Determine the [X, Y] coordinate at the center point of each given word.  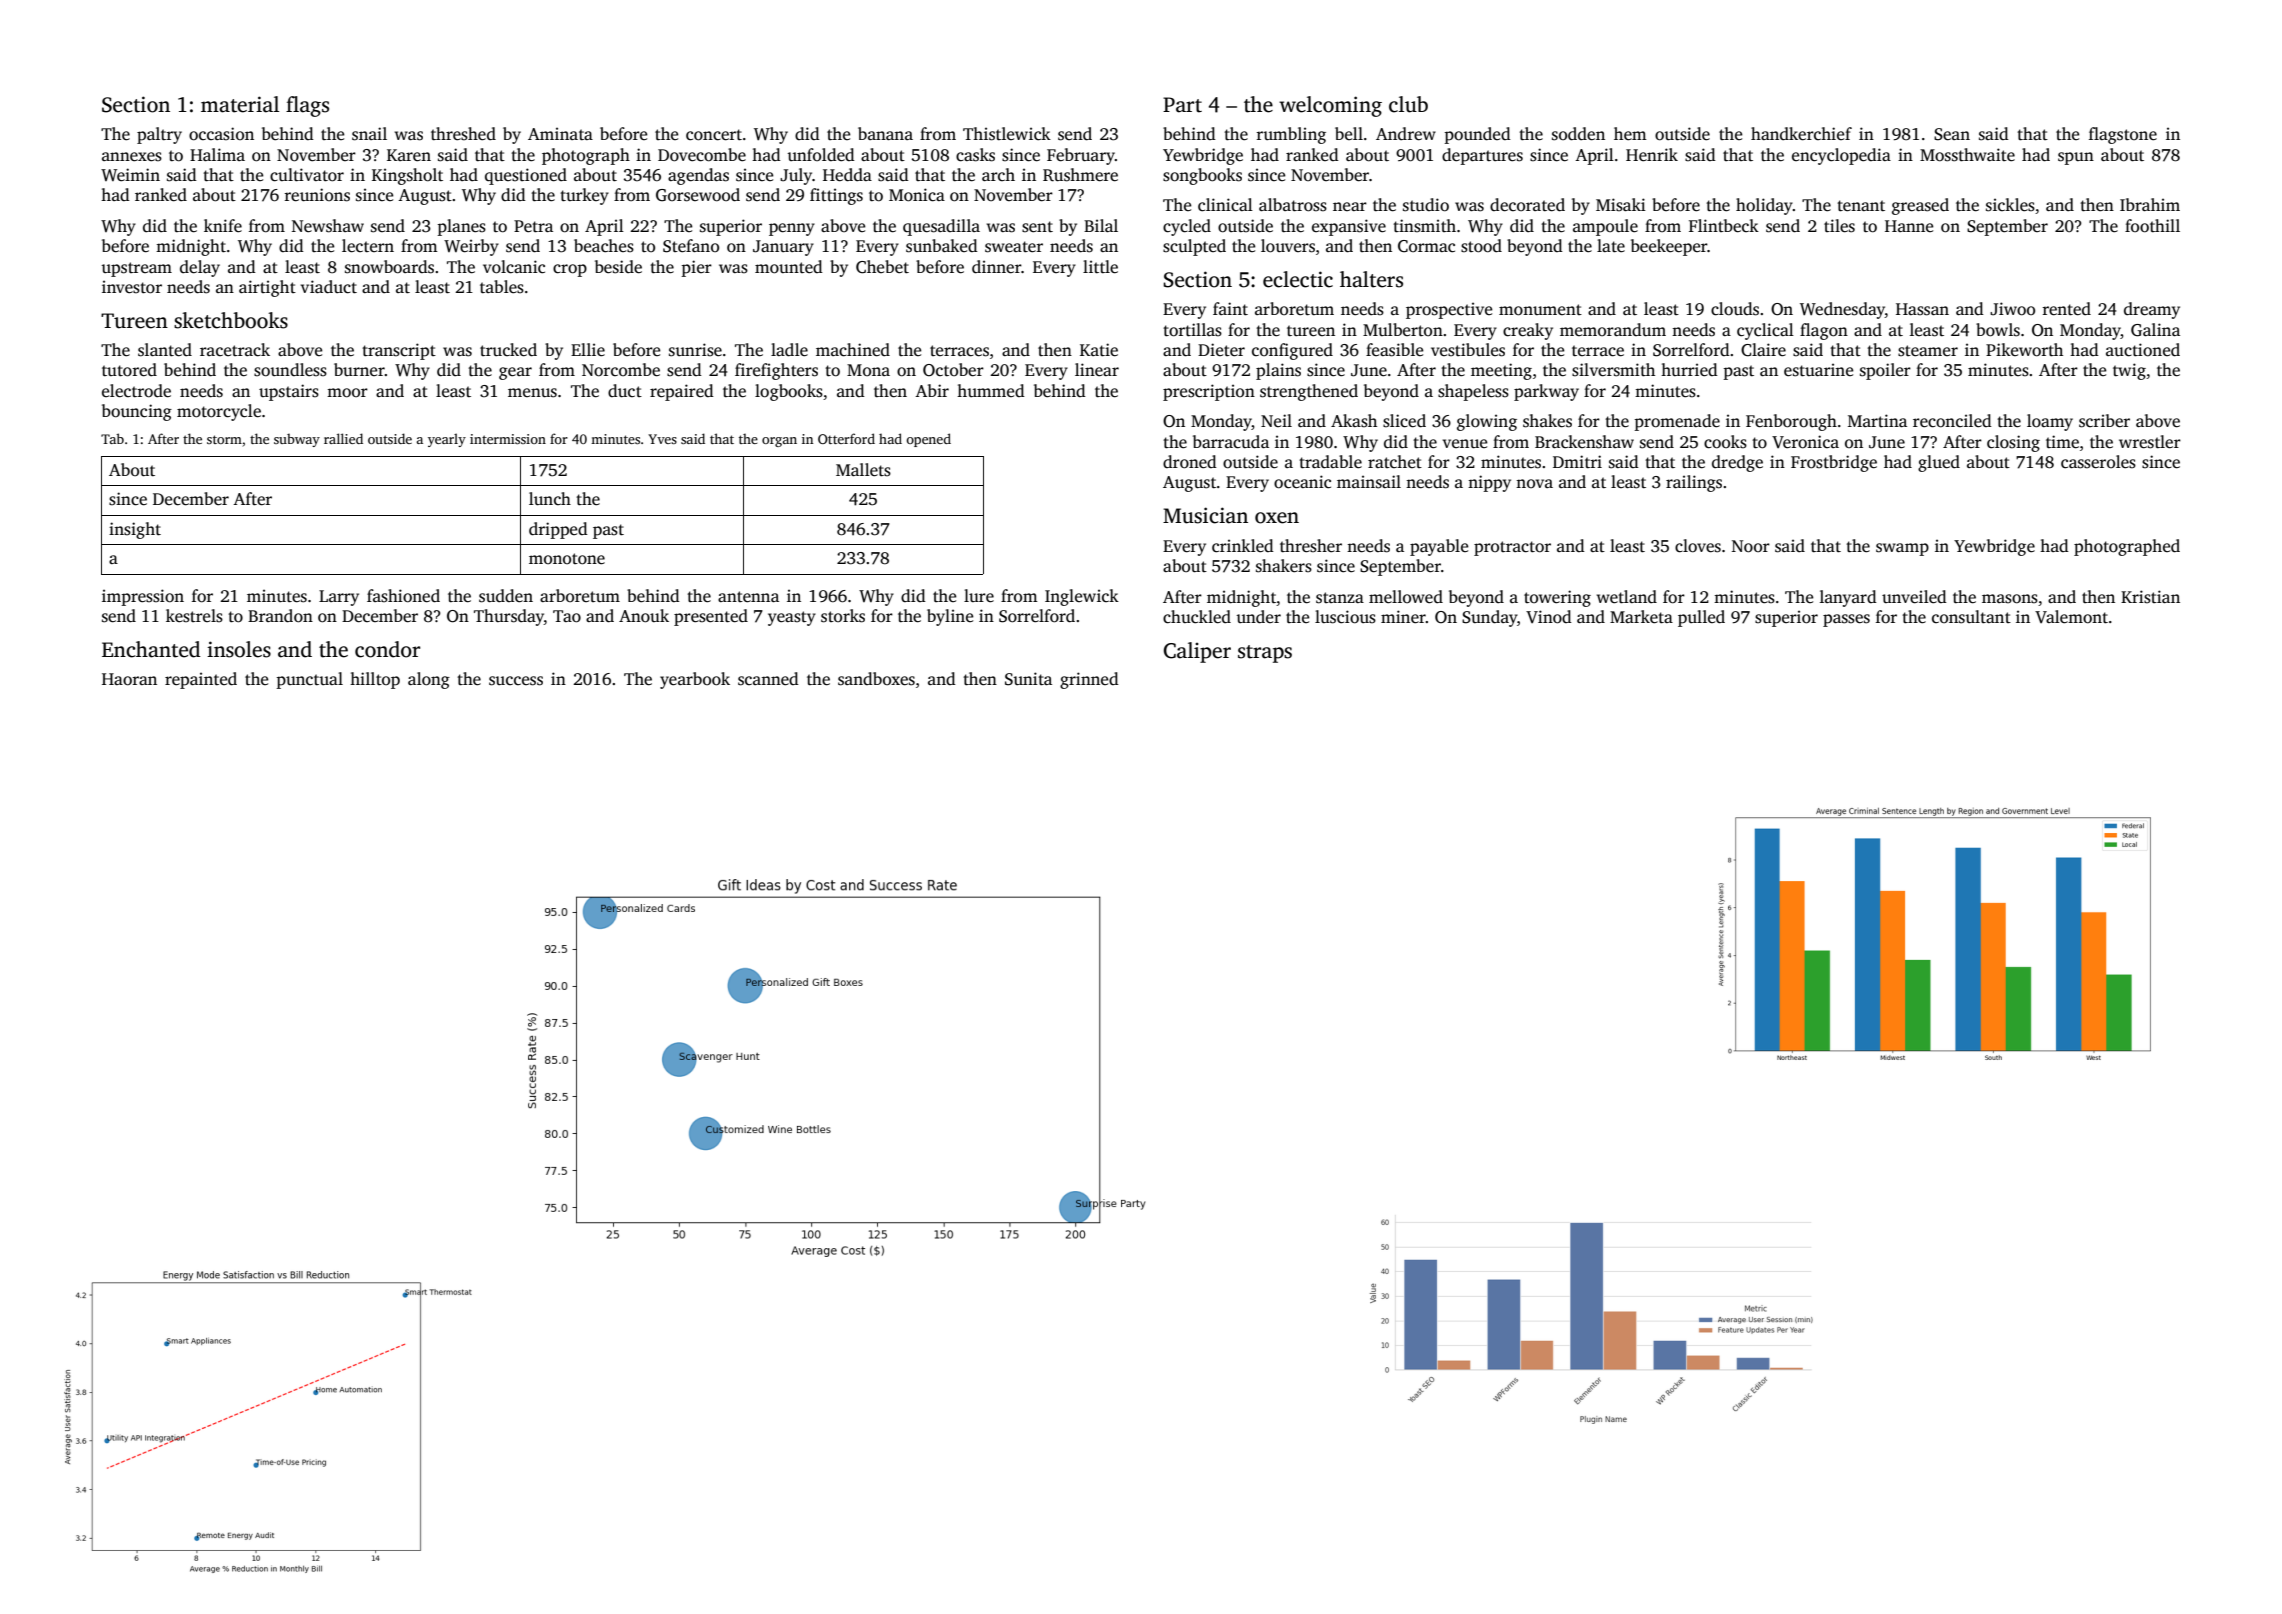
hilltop [375, 680]
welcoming [1330, 106]
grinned [1089, 680]
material [240, 104]
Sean [1952, 134]
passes [1846, 620]
